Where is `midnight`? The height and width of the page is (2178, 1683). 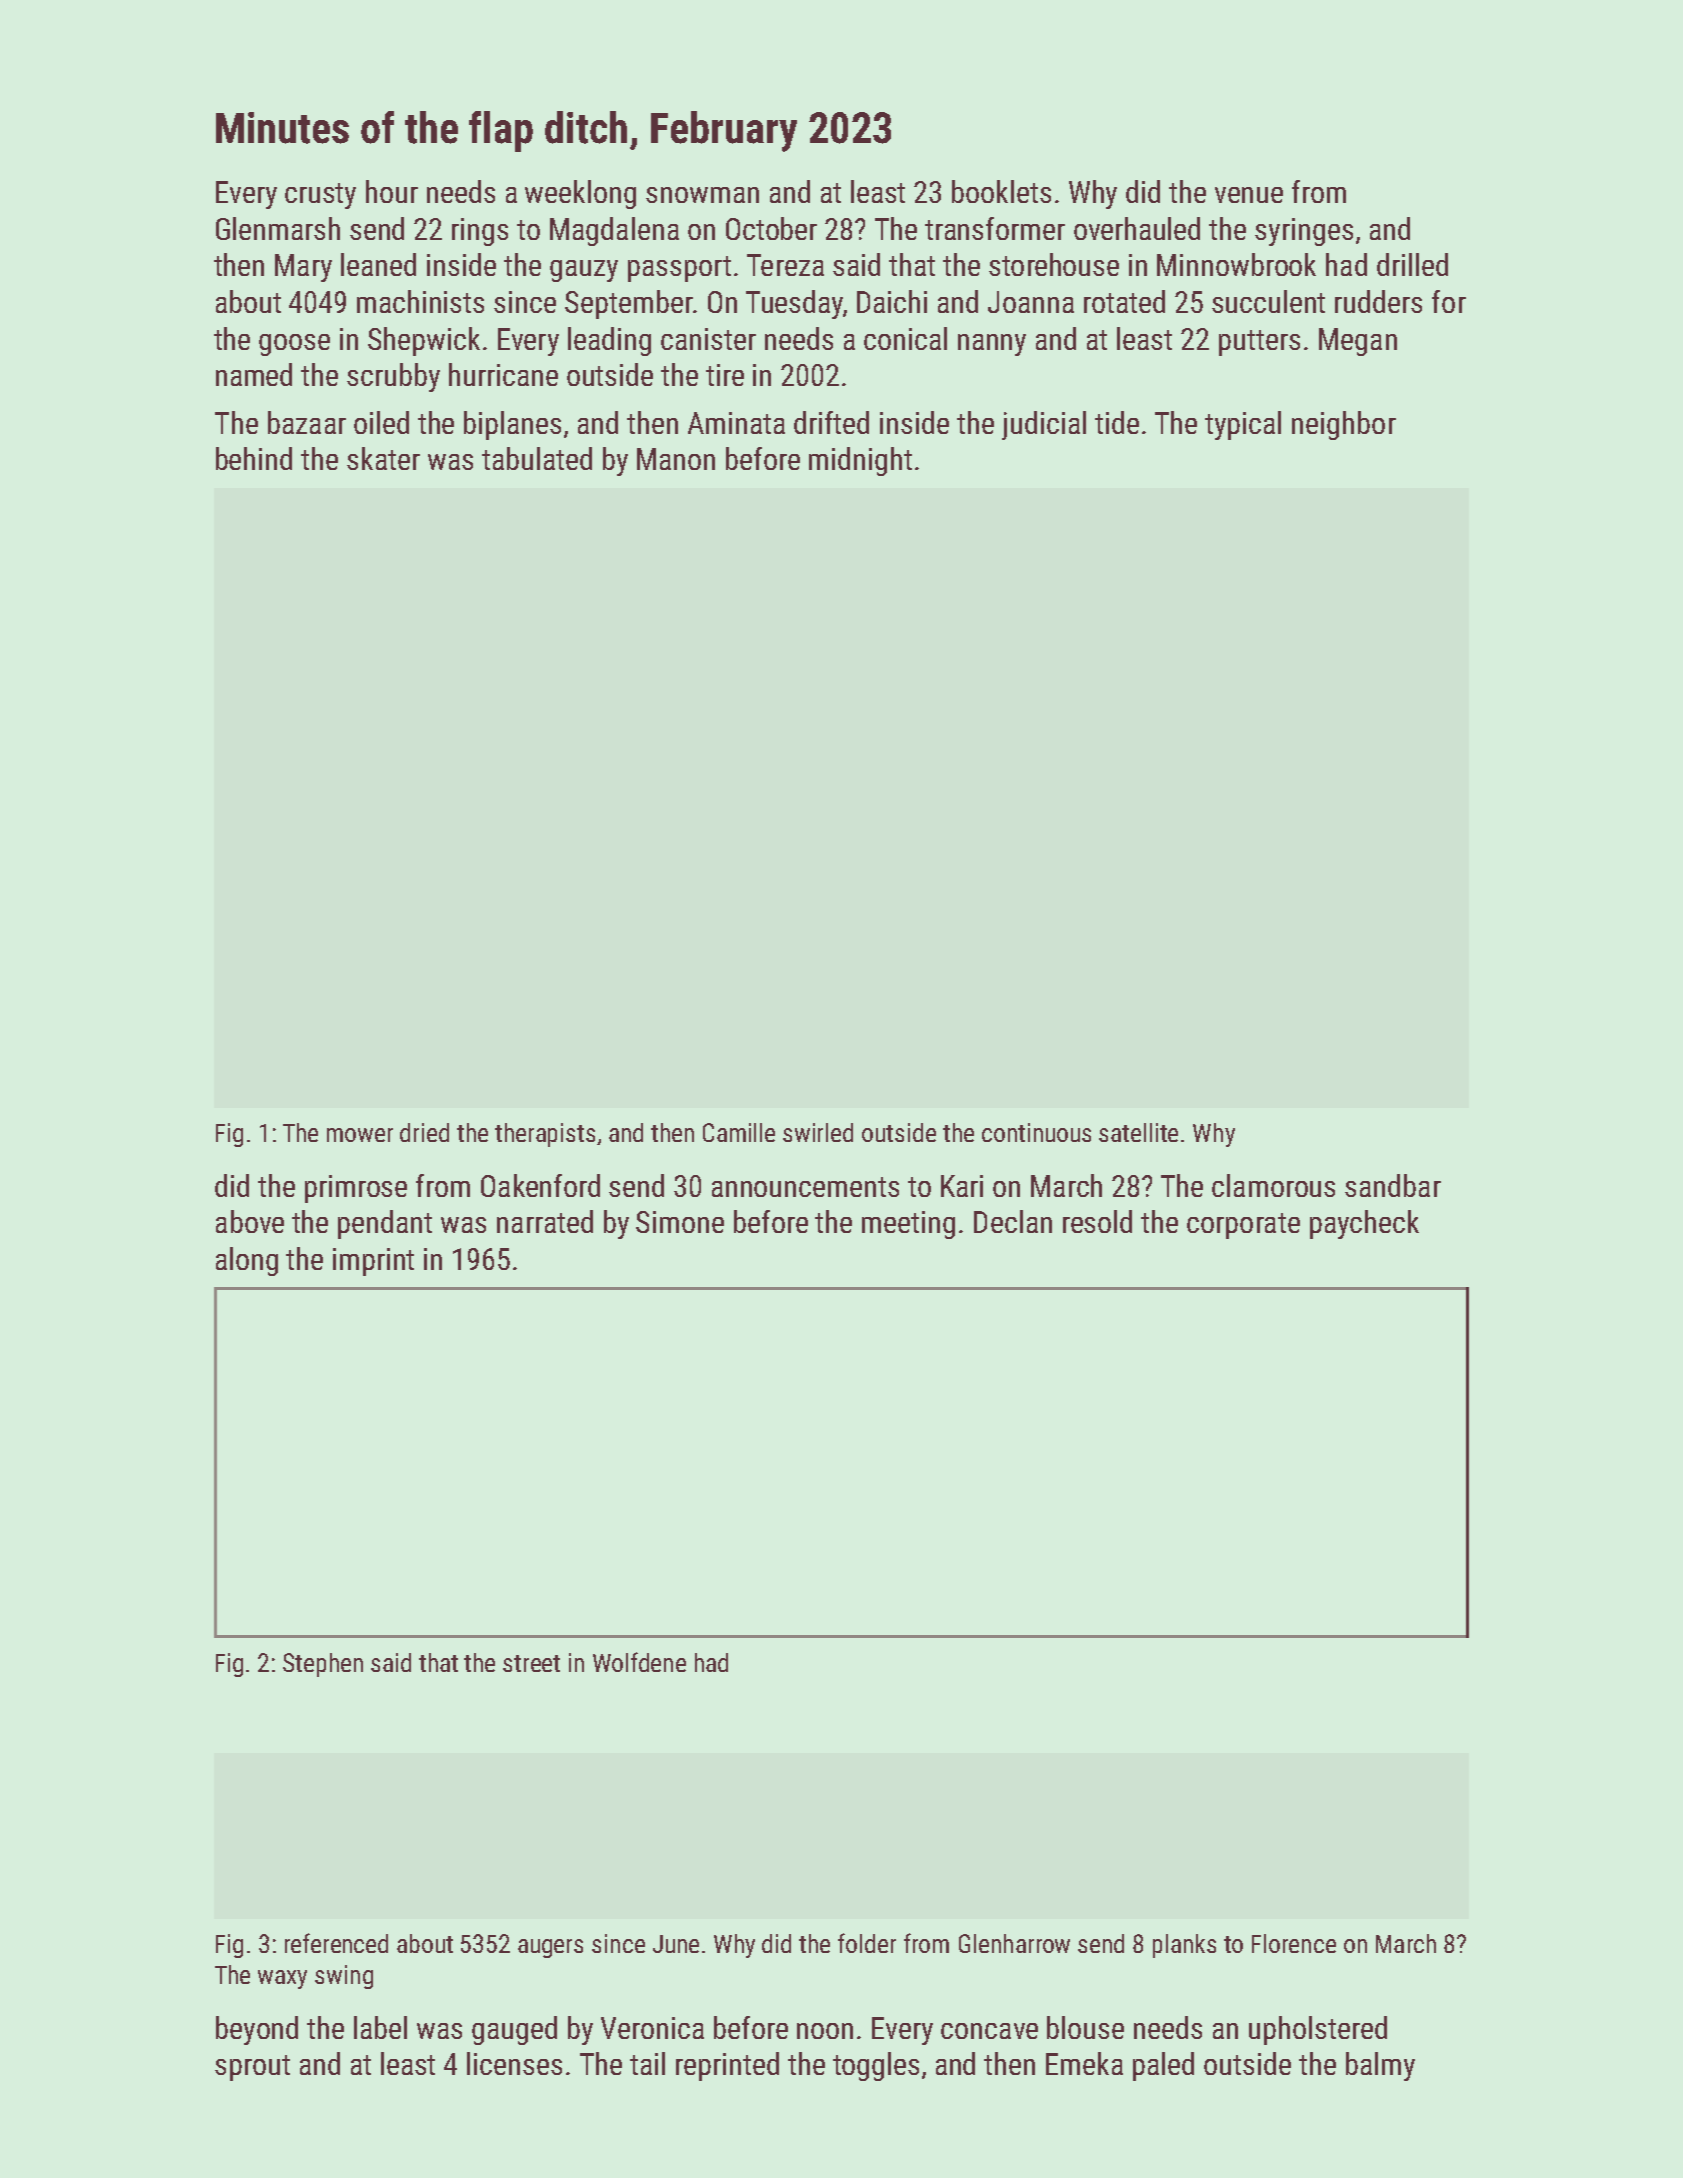
midnight is located at coordinates (860, 461).
